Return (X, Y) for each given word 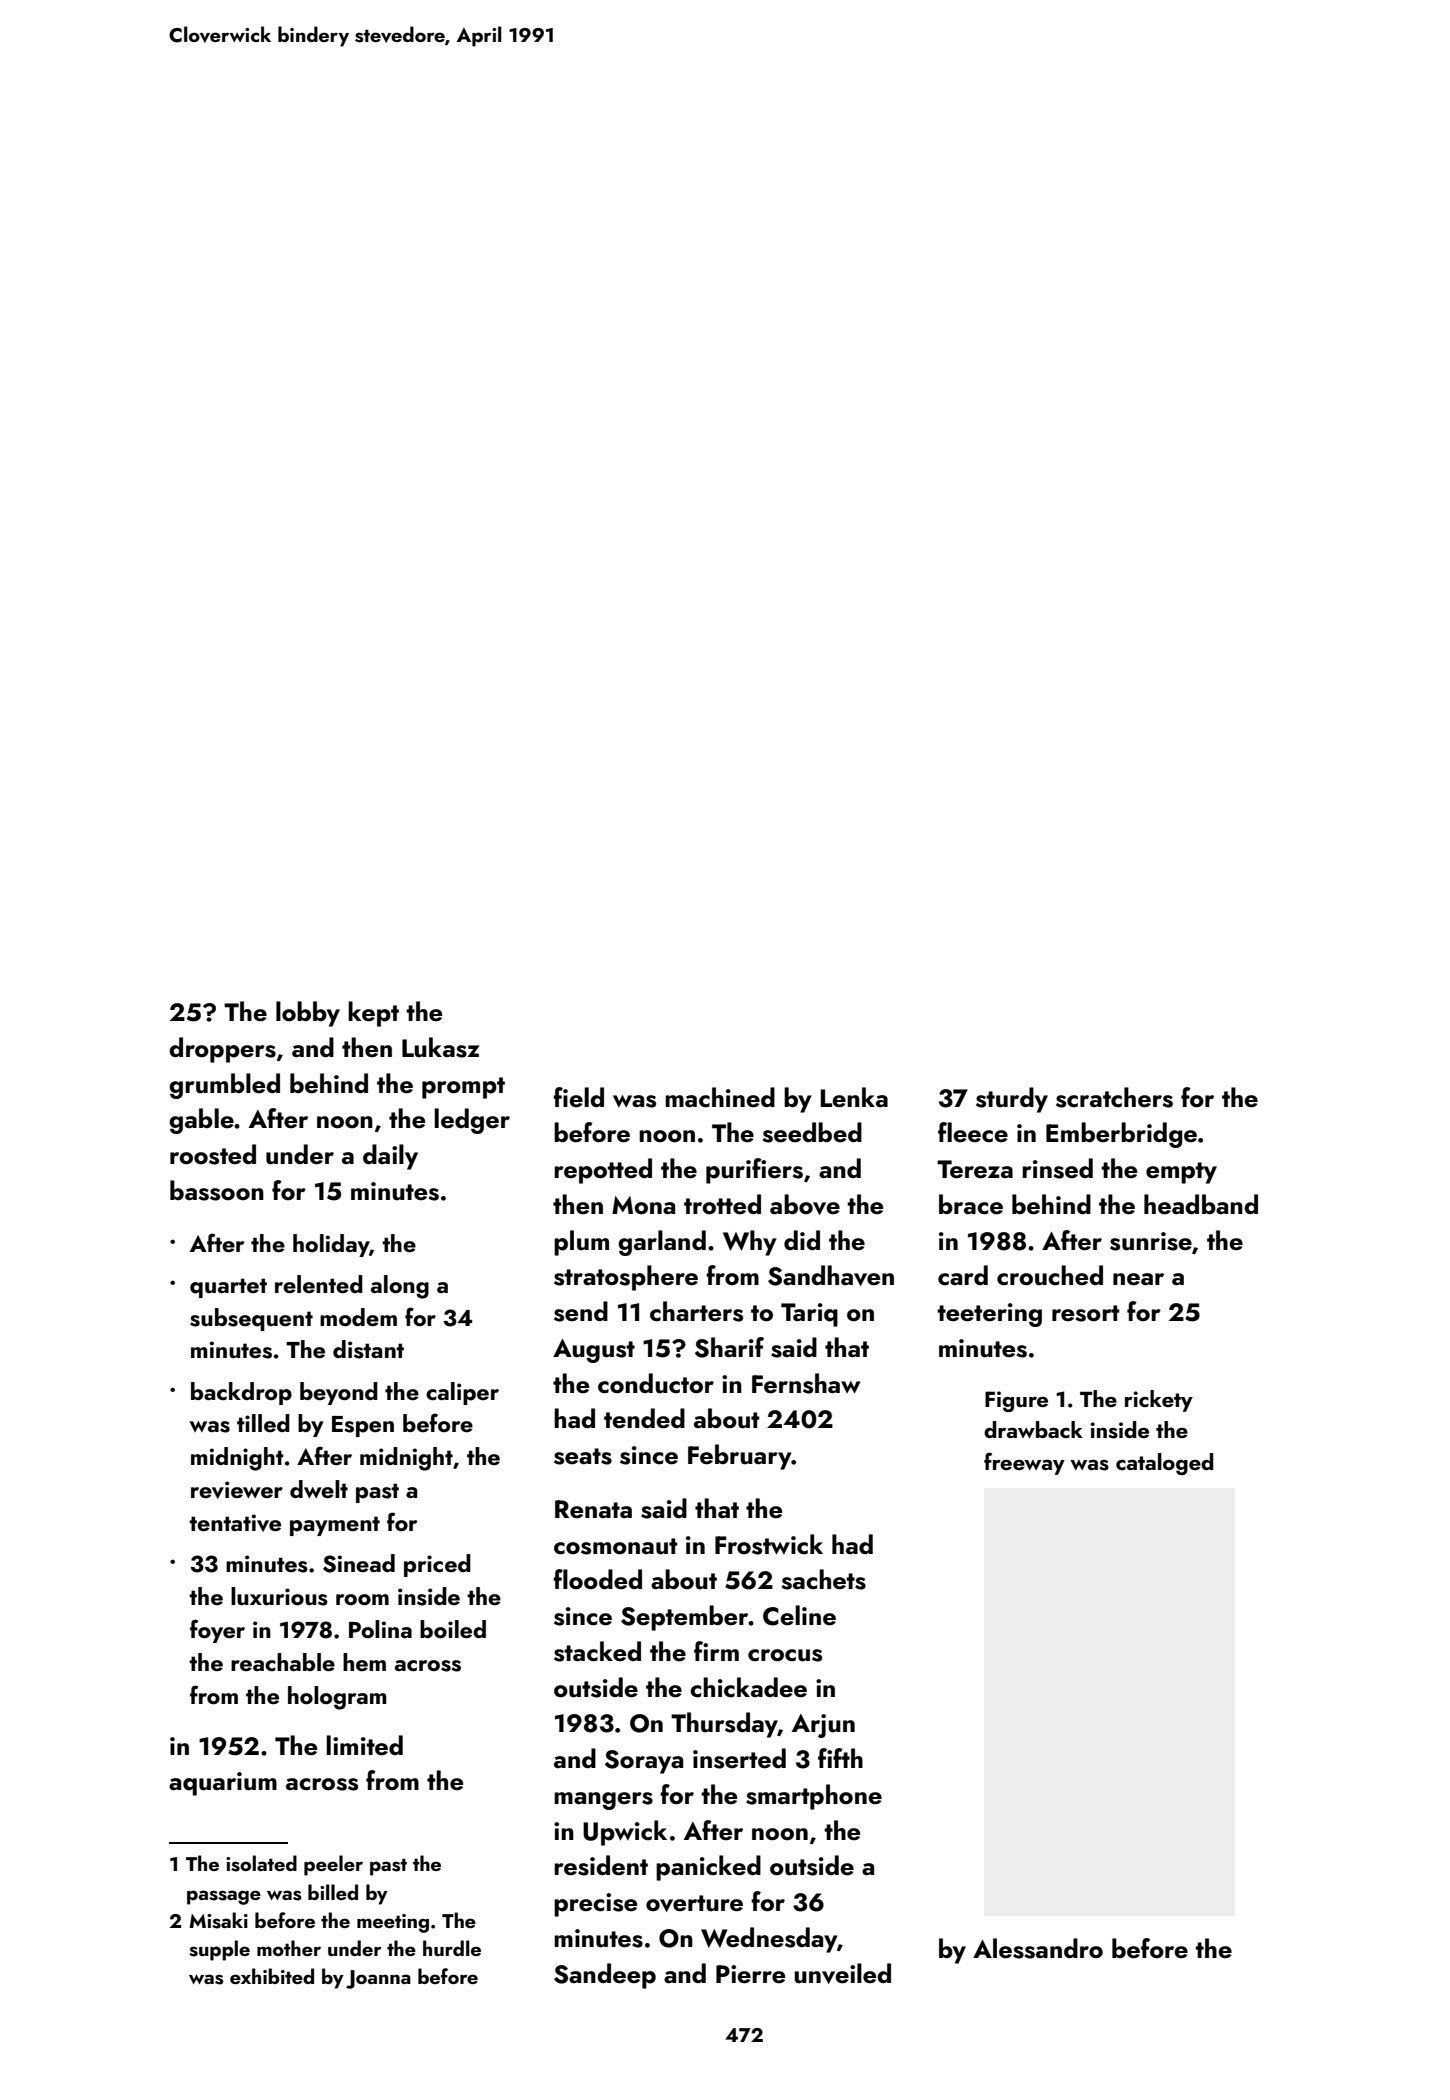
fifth (840, 1758)
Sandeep (605, 1976)
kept (373, 1014)
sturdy (1012, 1100)
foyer (217, 1631)
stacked (597, 1651)
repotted (603, 1171)
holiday (331, 1245)
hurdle (452, 1948)
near (1138, 1279)
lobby (308, 1014)
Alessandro (1038, 1948)
